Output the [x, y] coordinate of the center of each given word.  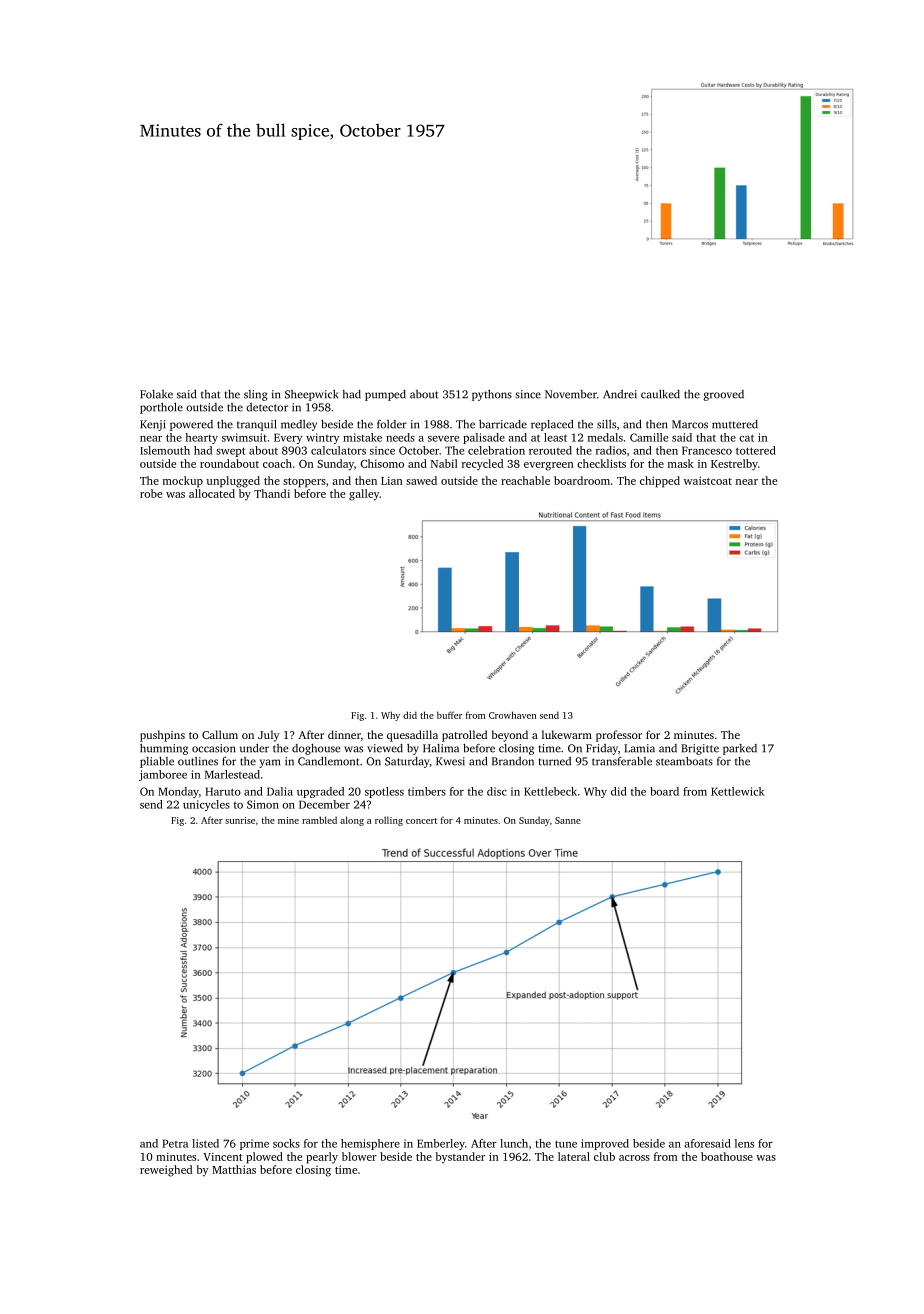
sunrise [240, 820]
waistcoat [708, 480]
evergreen [549, 466]
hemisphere [370, 1144]
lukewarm [567, 734]
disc [497, 791]
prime [254, 1144]
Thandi [272, 493]
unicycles [206, 805]
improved [605, 1144]
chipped [660, 482]
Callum [220, 734]
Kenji [152, 425]
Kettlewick [738, 791]
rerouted [550, 450]
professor [619, 736]
